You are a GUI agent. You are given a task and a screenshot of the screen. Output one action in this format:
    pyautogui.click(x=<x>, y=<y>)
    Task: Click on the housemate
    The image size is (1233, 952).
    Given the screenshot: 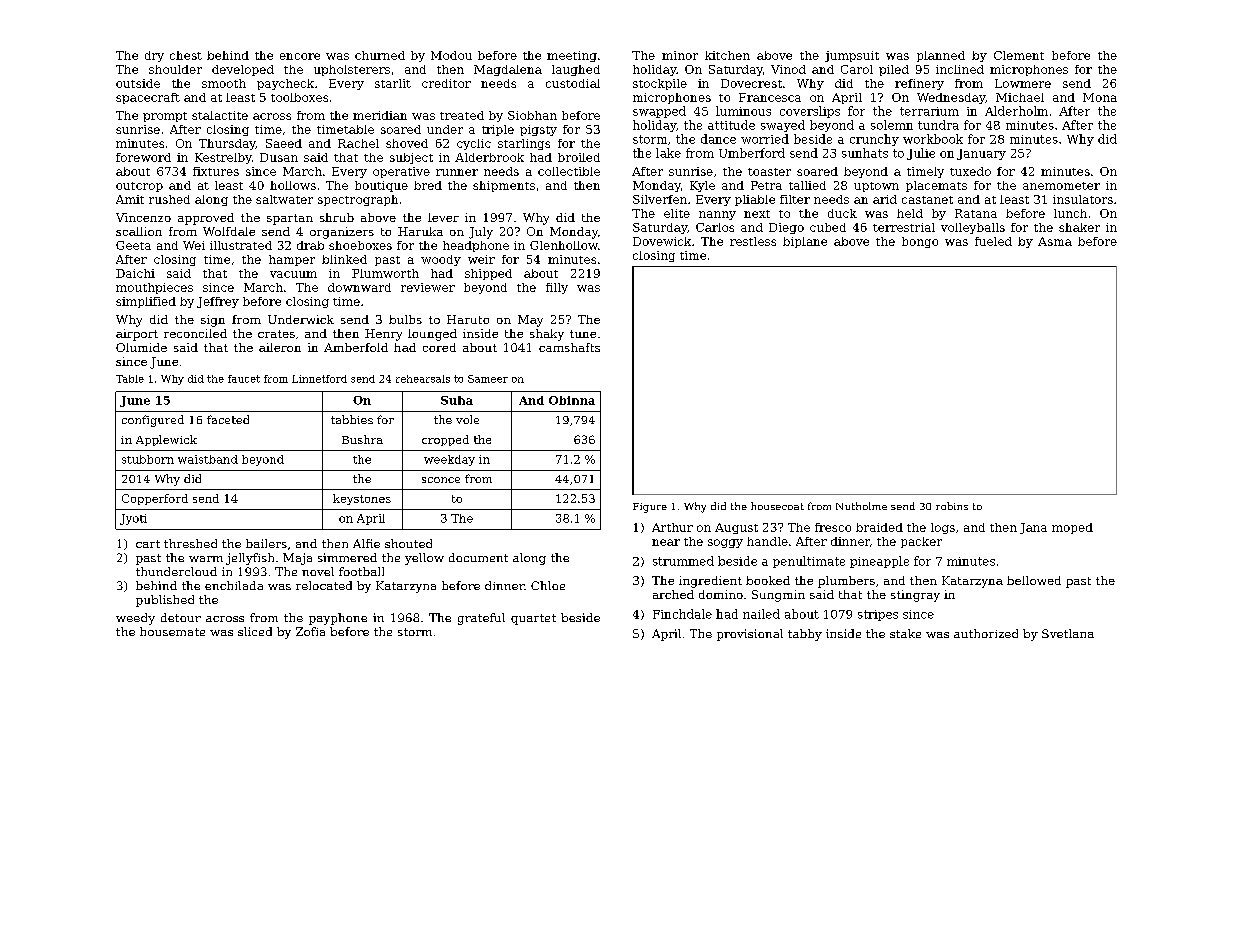 What is the action you would take?
    pyautogui.click(x=172, y=631)
